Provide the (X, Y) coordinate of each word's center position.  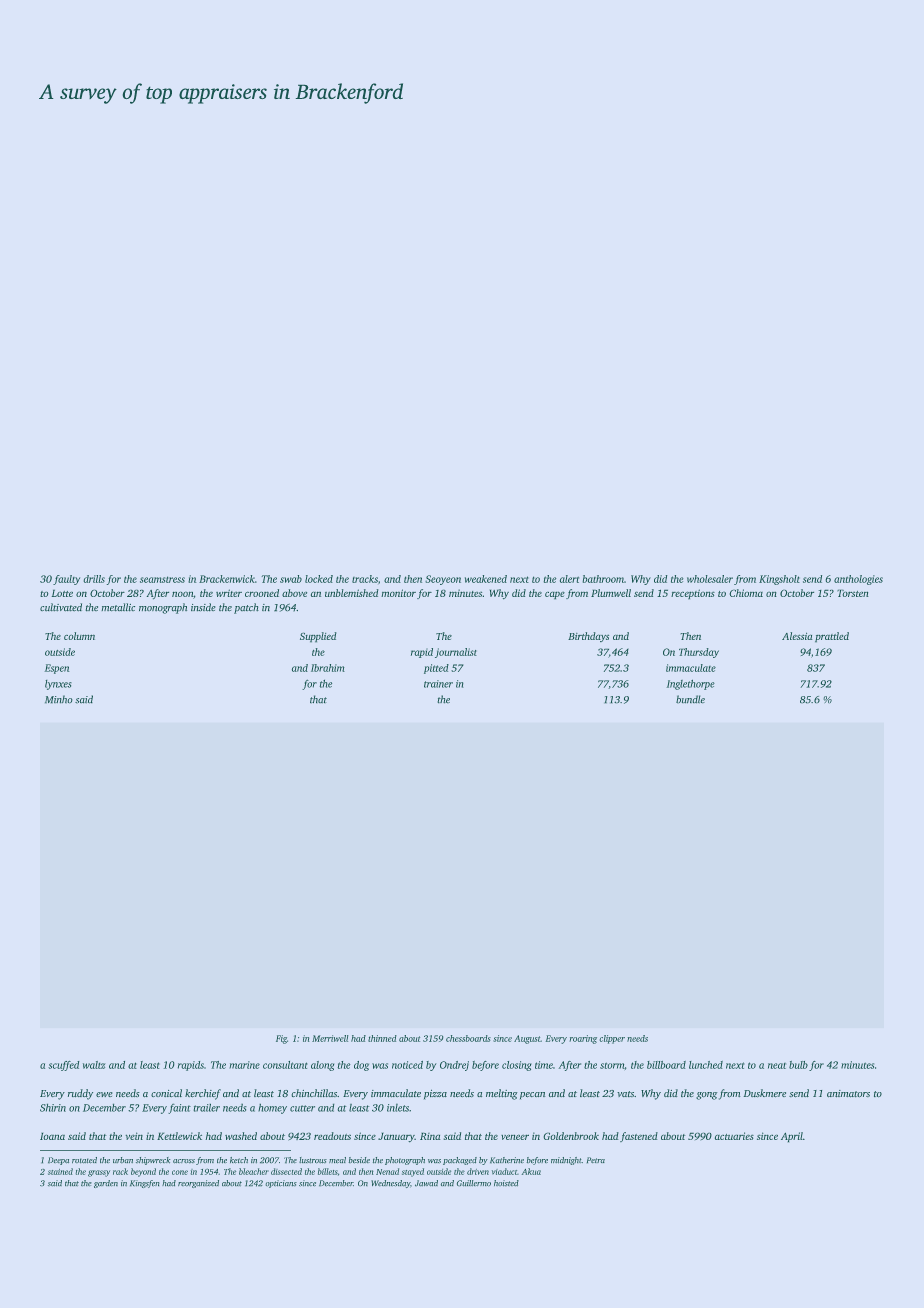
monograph (163, 608)
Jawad (426, 1183)
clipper (612, 1039)
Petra (596, 1160)
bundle (690, 699)
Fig (281, 1039)
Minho (58, 699)
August (527, 1039)
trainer (438, 684)
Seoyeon (443, 580)
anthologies (858, 580)
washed (241, 1136)
